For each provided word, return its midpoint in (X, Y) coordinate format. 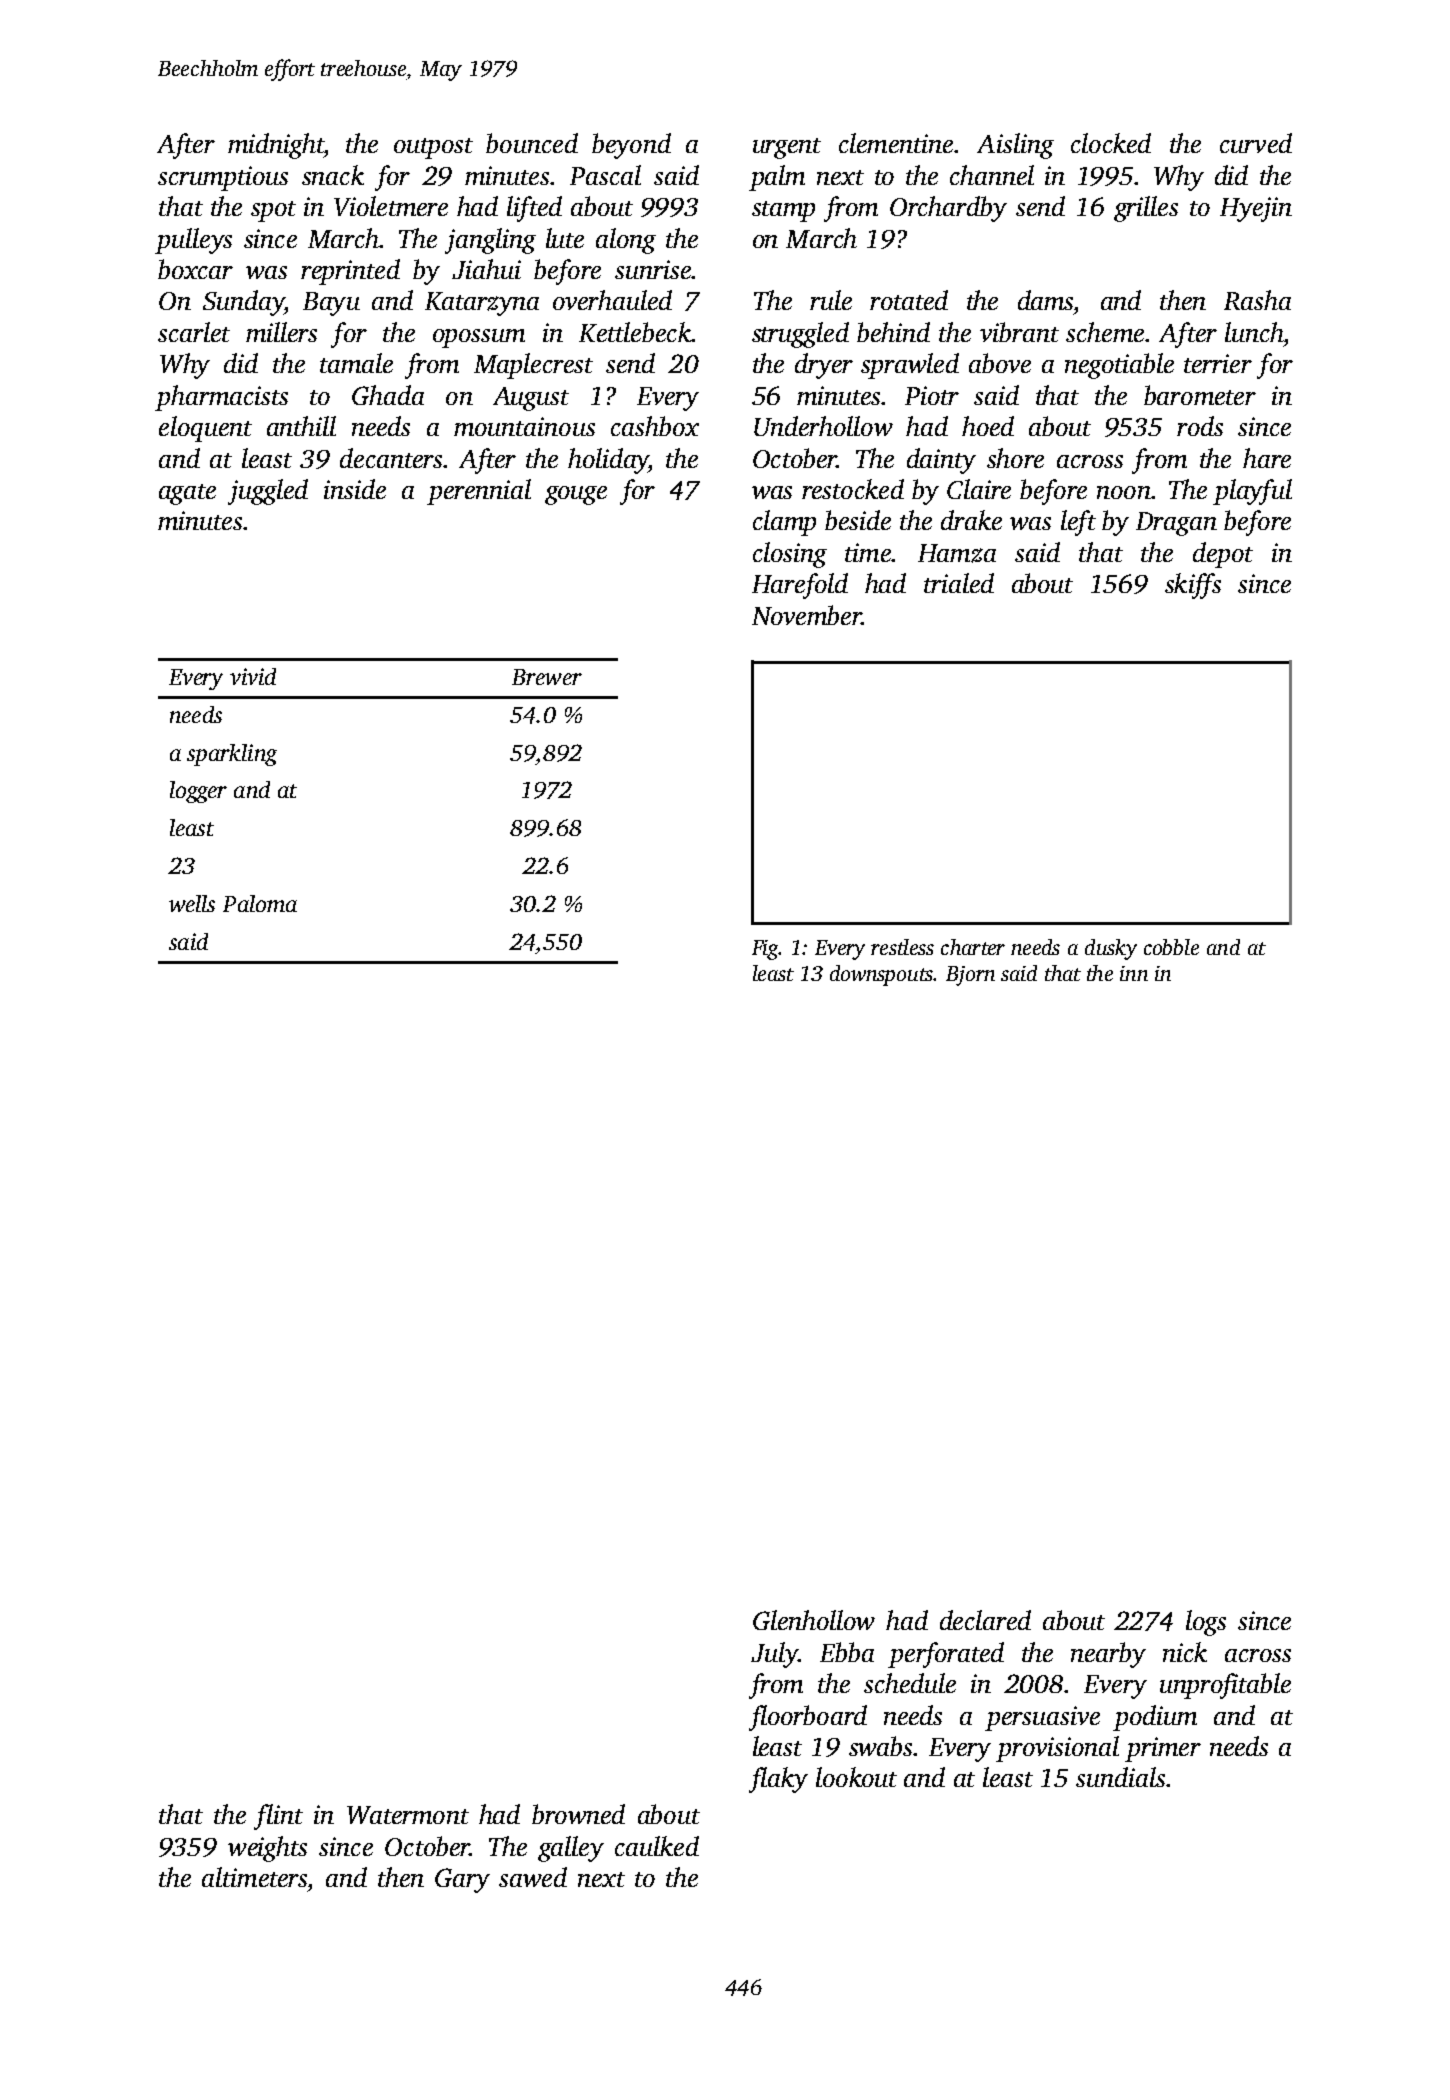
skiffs (1193, 586)
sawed (533, 1877)
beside (858, 520)
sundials (1120, 1777)
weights (267, 1849)
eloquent (205, 429)
